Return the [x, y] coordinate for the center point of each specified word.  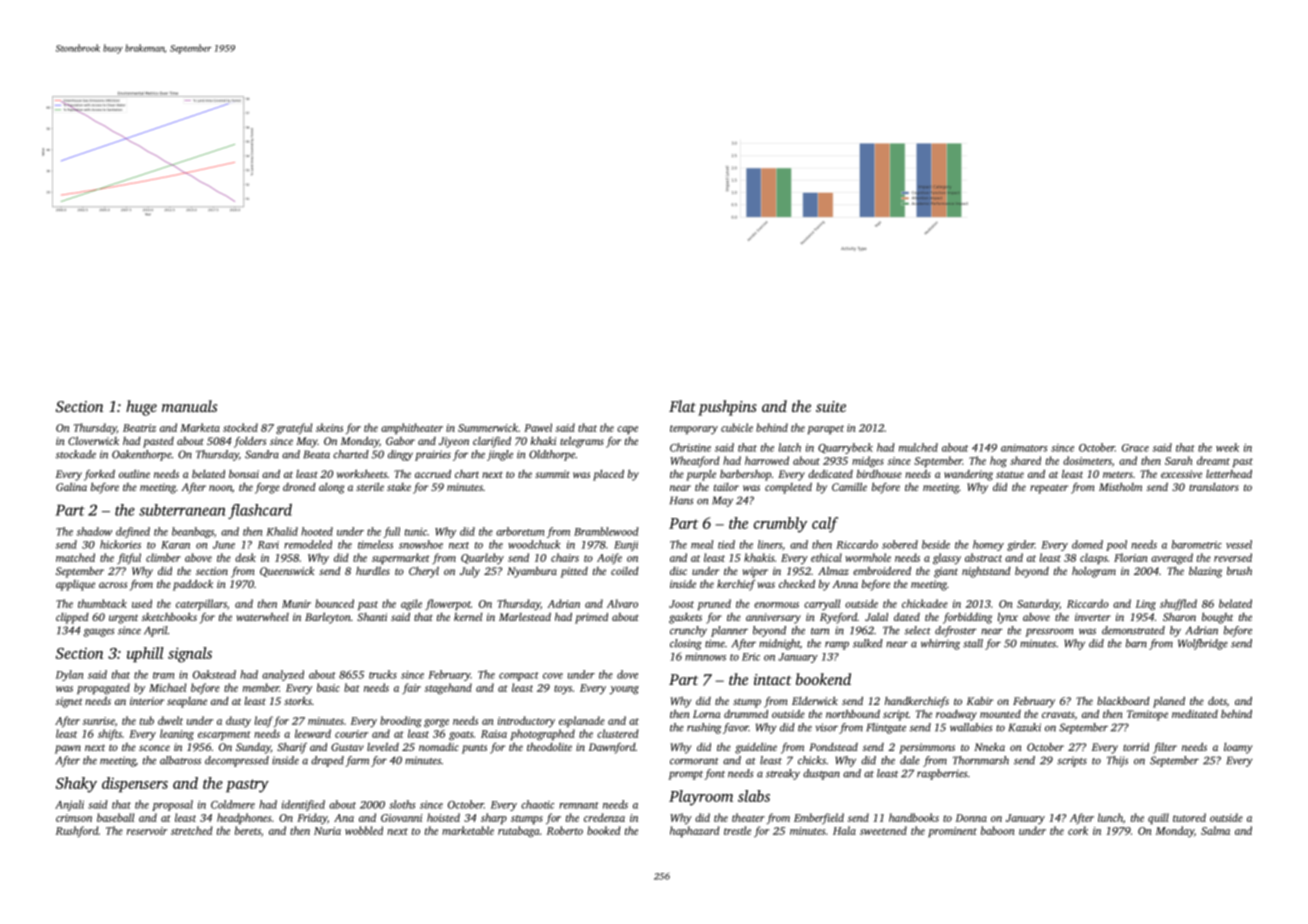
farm [357, 761]
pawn [68, 749]
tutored [1189, 817]
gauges [99, 632]
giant [946, 572]
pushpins [727, 408]
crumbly [780, 525]
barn [1136, 643]
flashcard [260, 511]
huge [141, 408]
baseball [115, 817]
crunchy [688, 631]
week [1227, 447]
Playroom [701, 798]
